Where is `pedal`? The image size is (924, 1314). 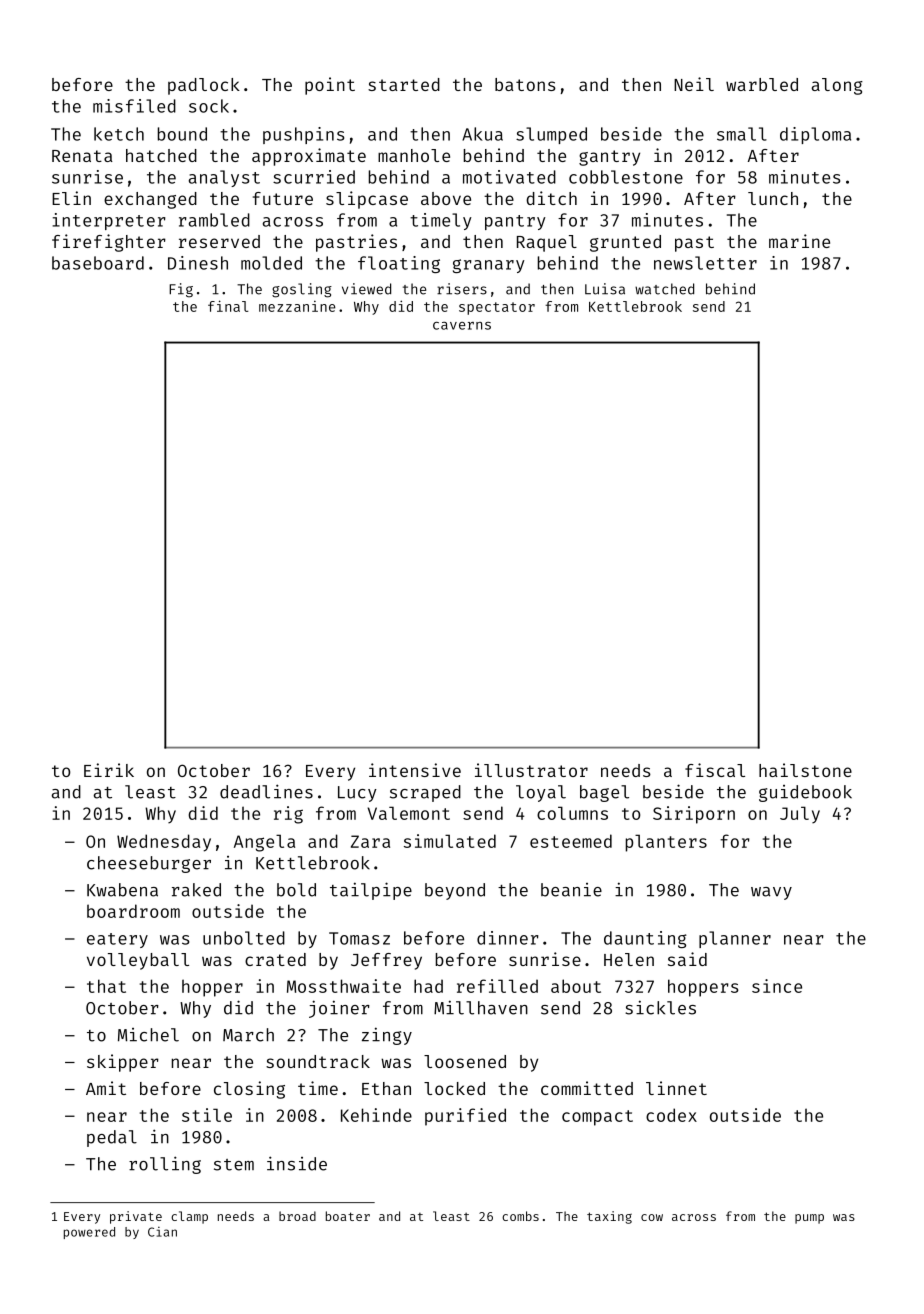
pedal is located at coordinates (112, 1138).
